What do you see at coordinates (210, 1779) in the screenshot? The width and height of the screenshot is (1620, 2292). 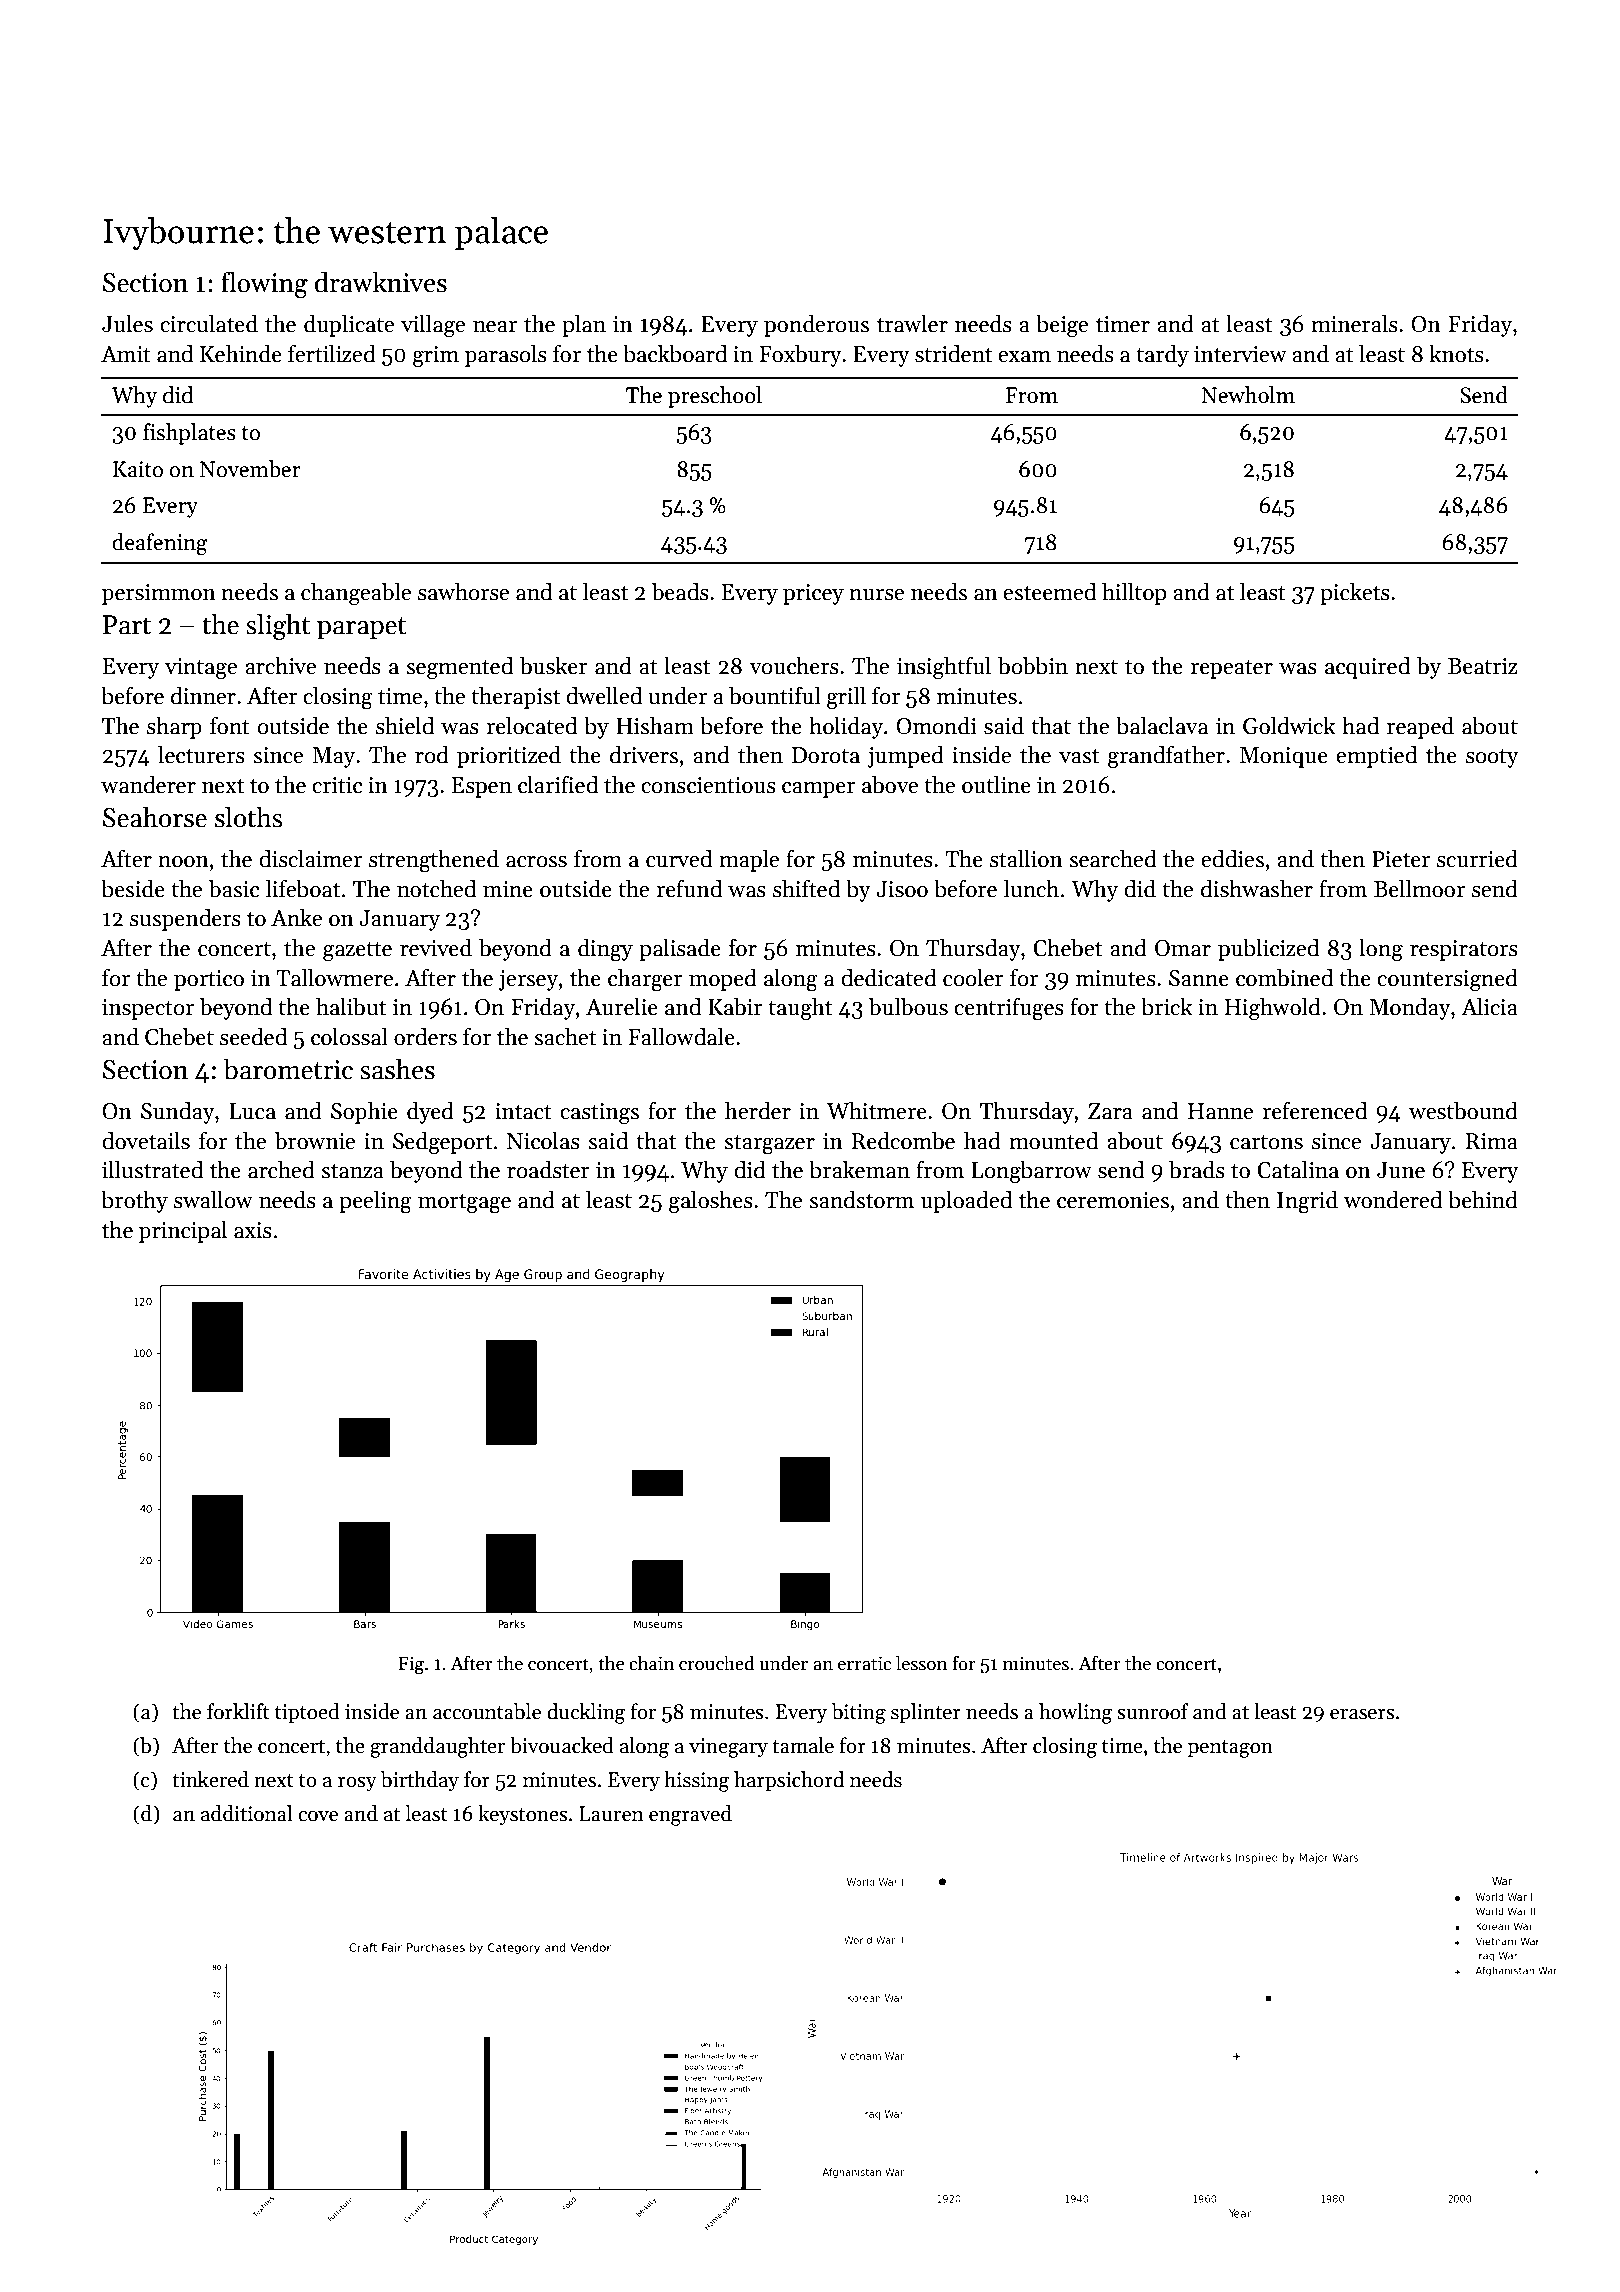 I see `tinkered` at bounding box center [210, 1779].
